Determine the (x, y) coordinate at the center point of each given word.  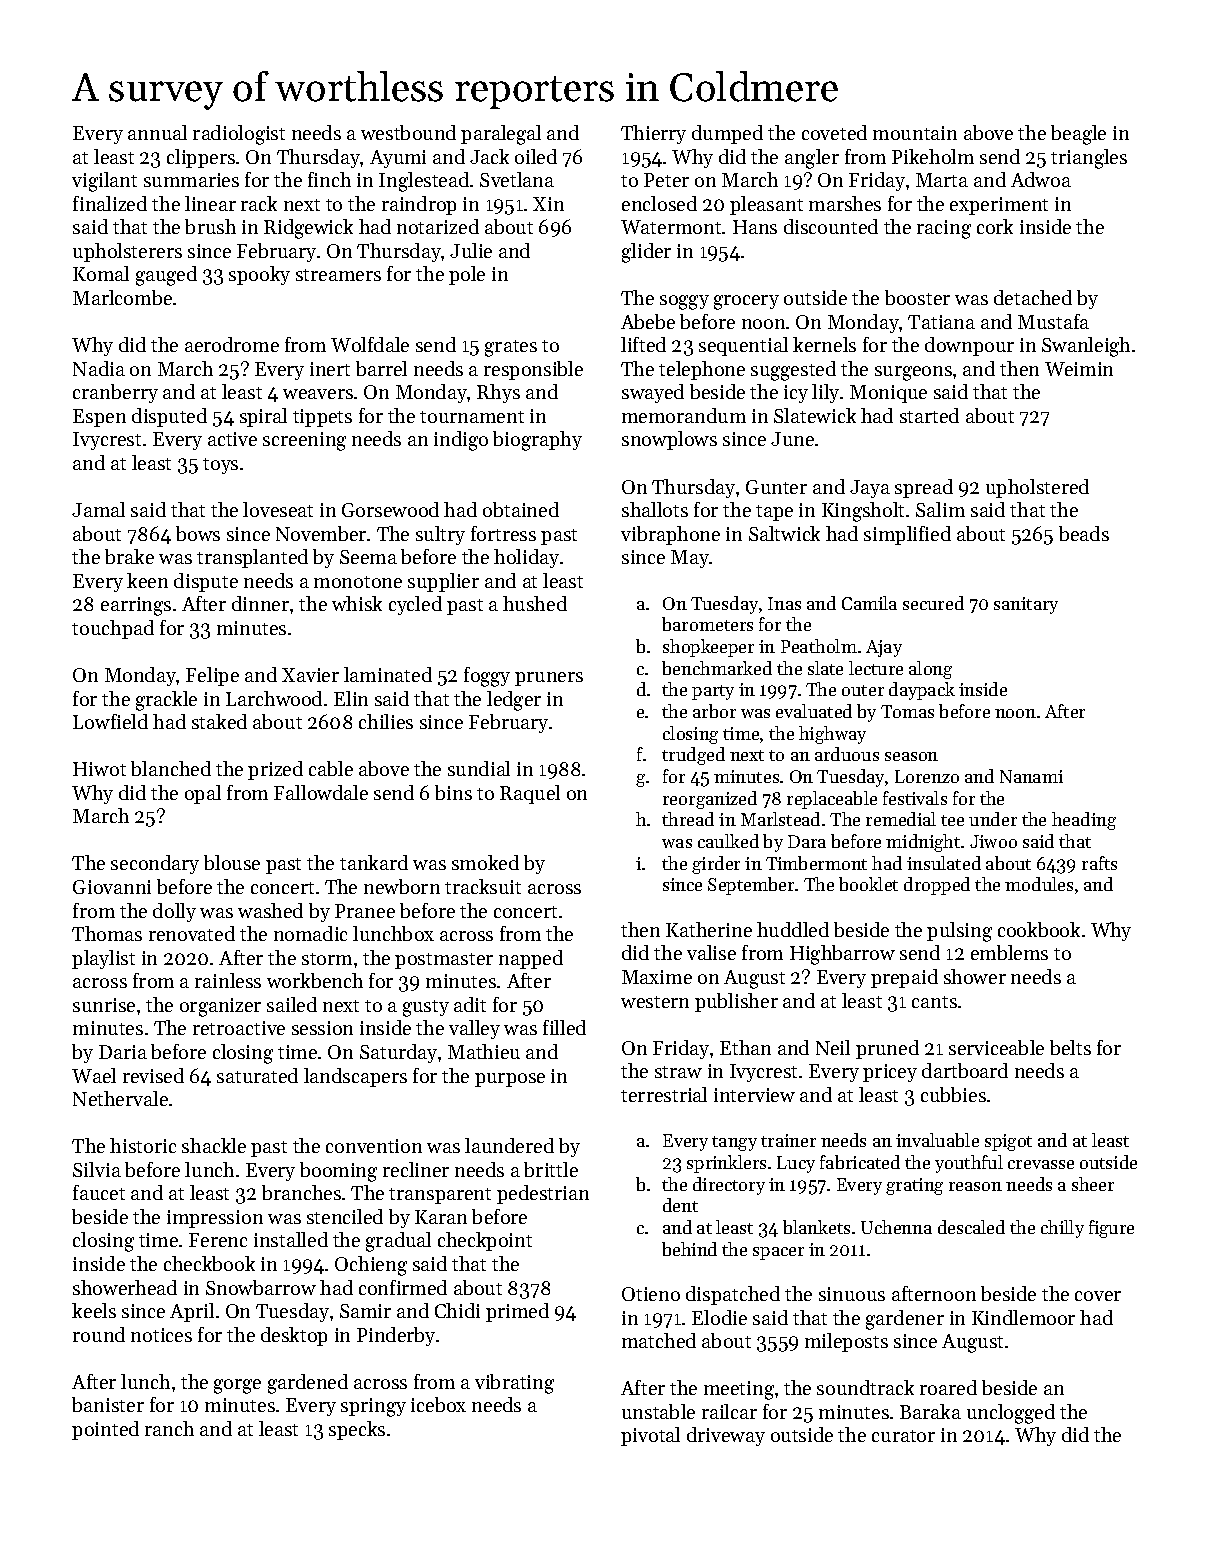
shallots (655, 509)
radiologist (239, 135)
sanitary (1026, 605)
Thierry (653, 134)
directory (729, 1186)
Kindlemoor (1023, 1317)
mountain (915, 133)
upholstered (1037, 488)
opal (203, 794)
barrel (381, 368)
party (713, 692)
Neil (833, 1047)
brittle (551, 1169)
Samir (365, 1311)
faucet (99, 1192)
